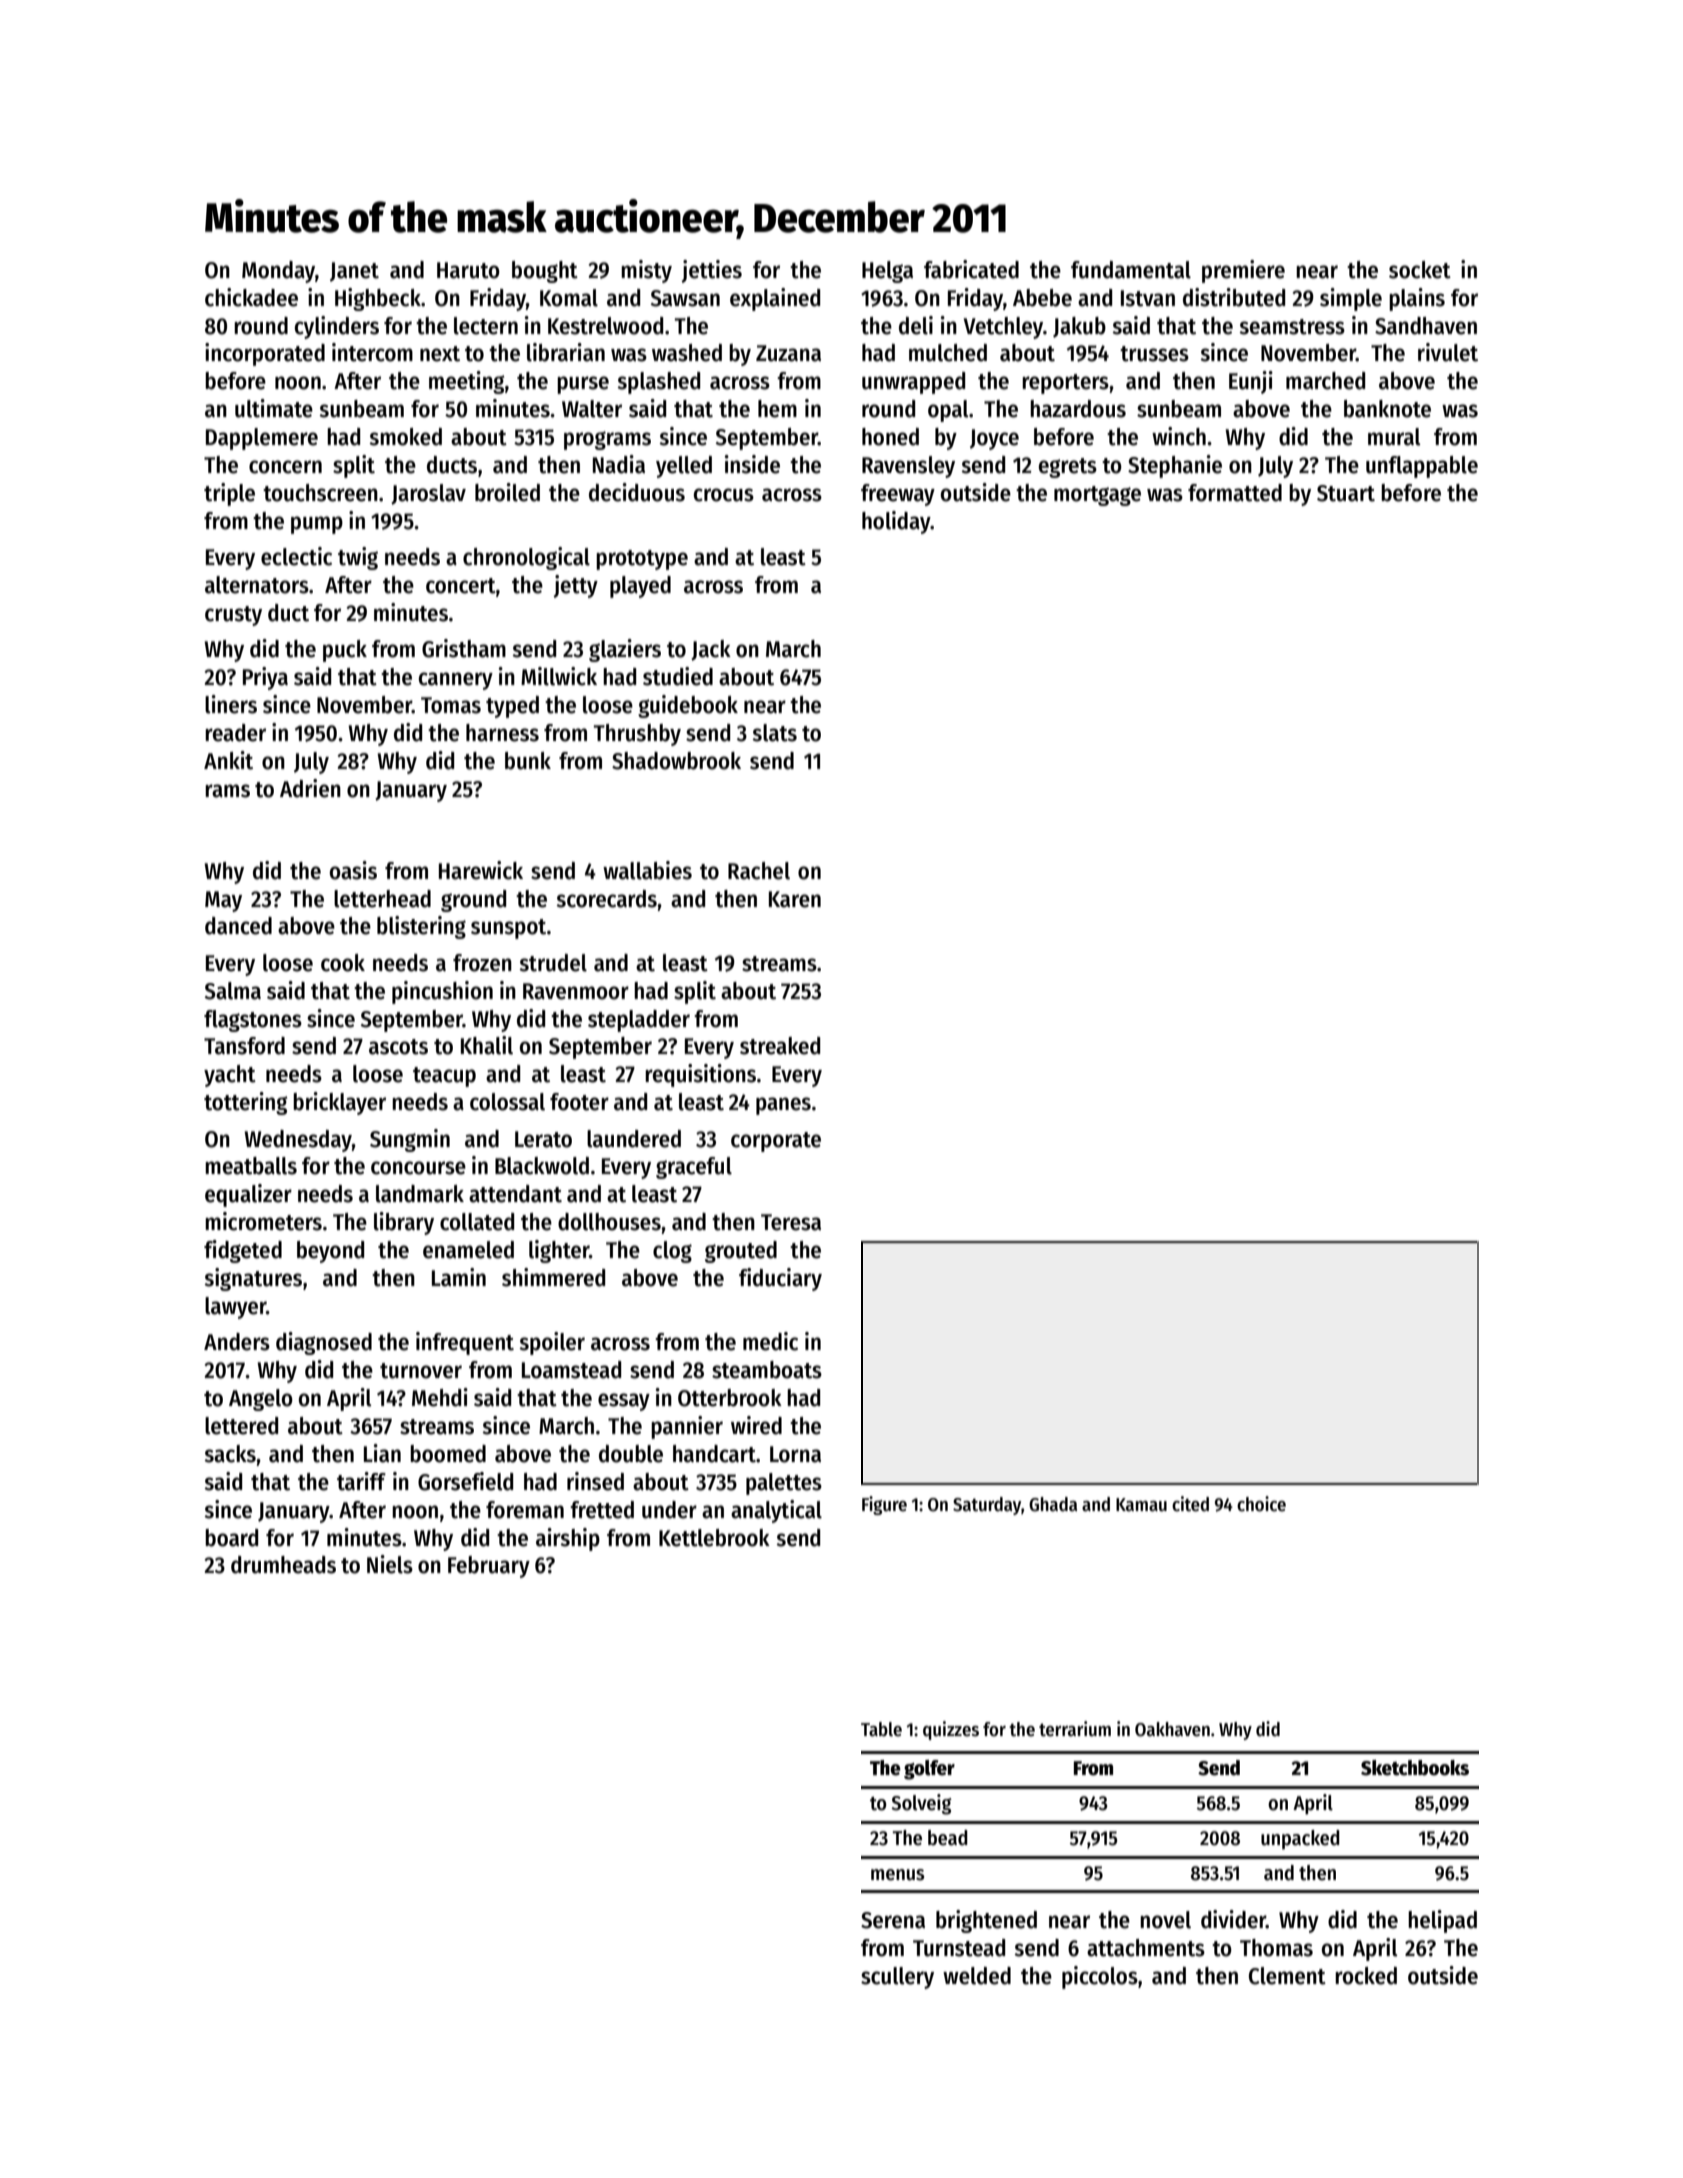 The width and height of the page is (1683, 2178). What do you see at coordinates (672, 1252) in the page?
I see `clog` at bounding box center [672, 1252].
